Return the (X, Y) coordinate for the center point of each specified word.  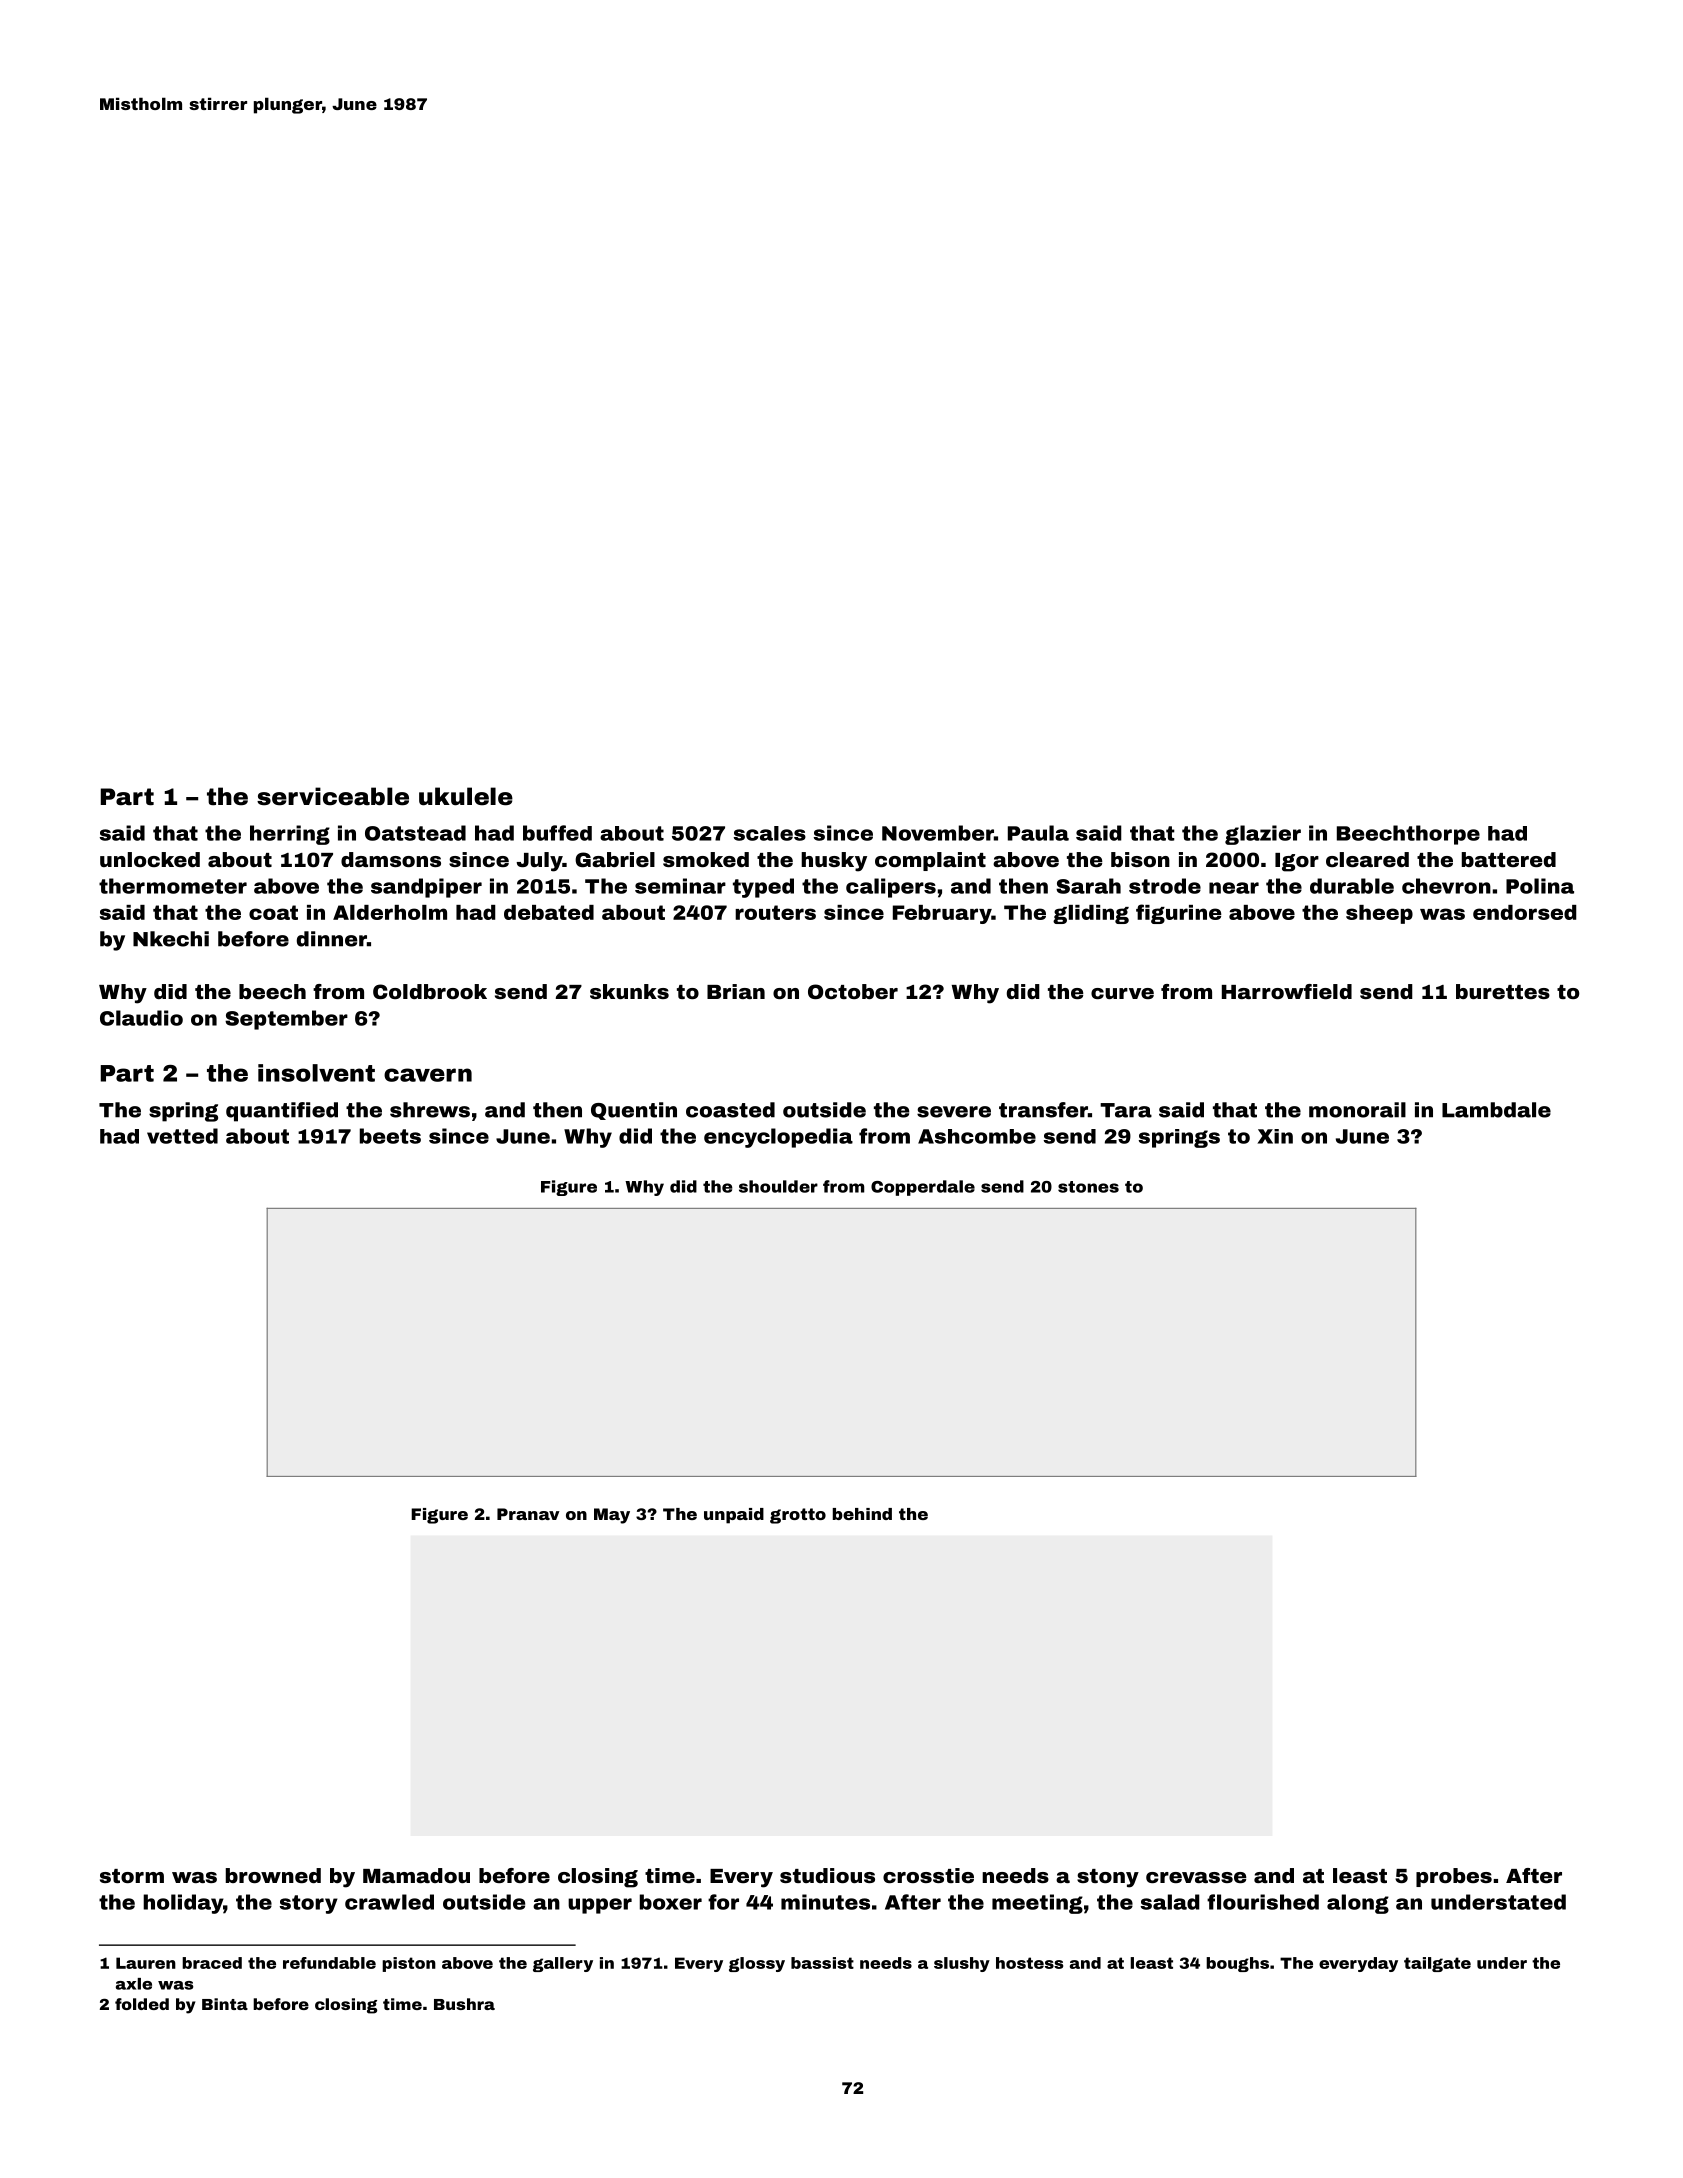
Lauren (146, 1963)
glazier (1263, 835)
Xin (1275, 1136)
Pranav (528, 1514)
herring (290, 835)
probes (1454, 1877)
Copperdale (923, 1188)
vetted (182, 1136)
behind (862, 1514)
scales (770, 833)
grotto (798, 1516)
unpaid (734, 1516)
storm (132, 1876)
